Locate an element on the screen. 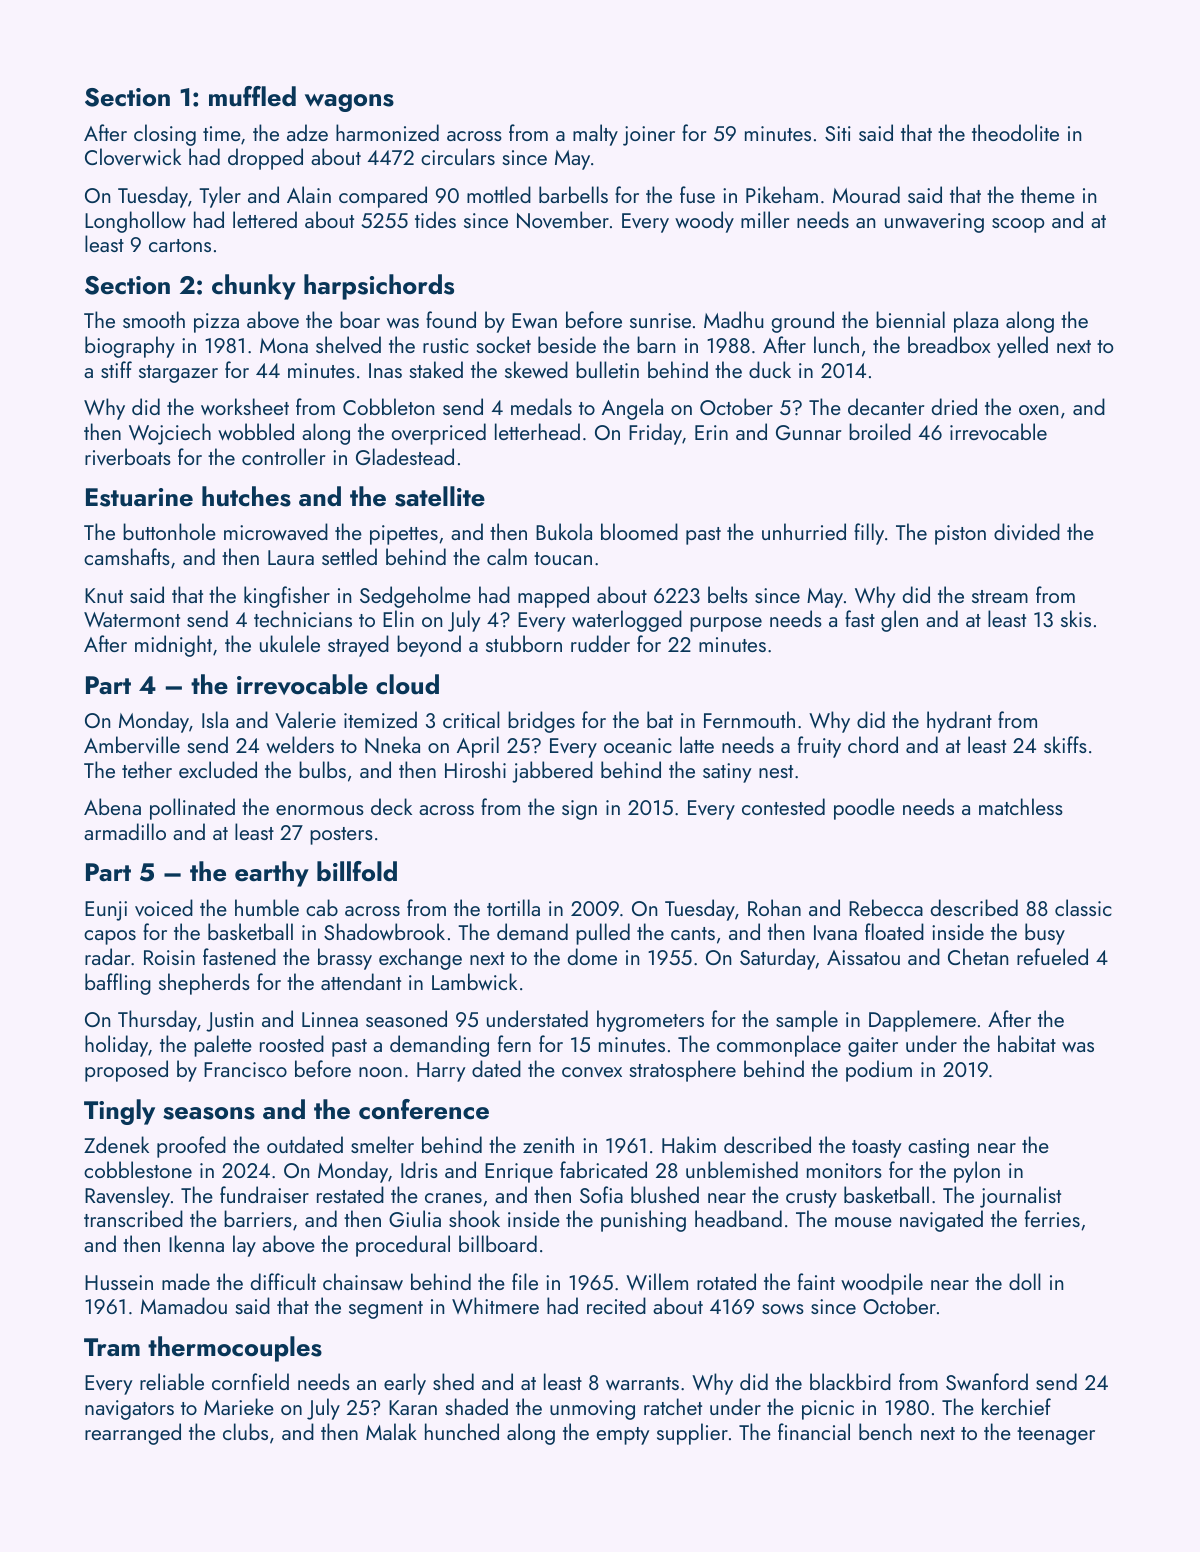 This screenshot has width=1200, height=1552. muffled is located at coordinates (252, 96).
